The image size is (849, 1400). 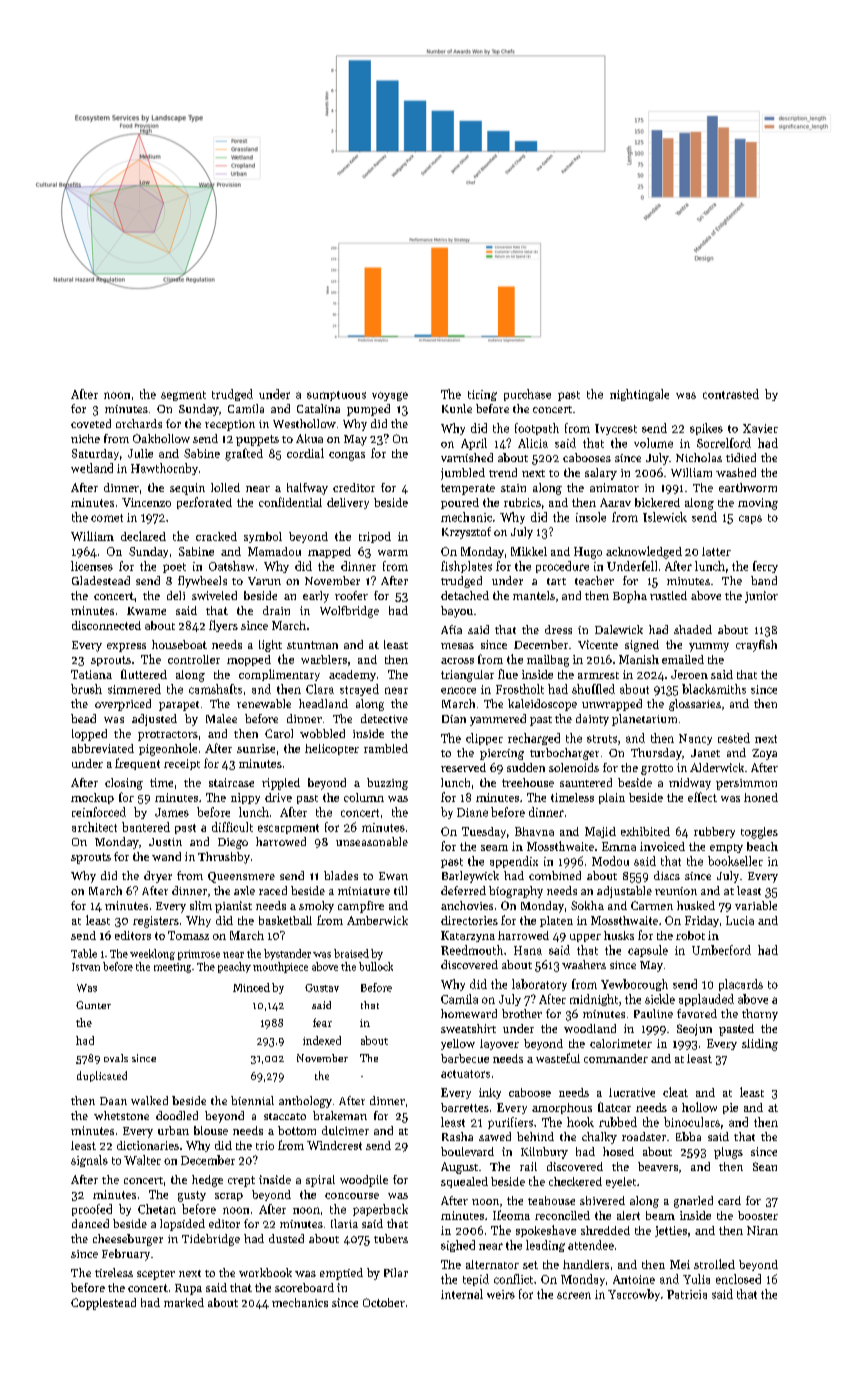 What do you see at coordinates (230, 425) in the screenshot?
I see `reception` at bounding box center [230, 425].
